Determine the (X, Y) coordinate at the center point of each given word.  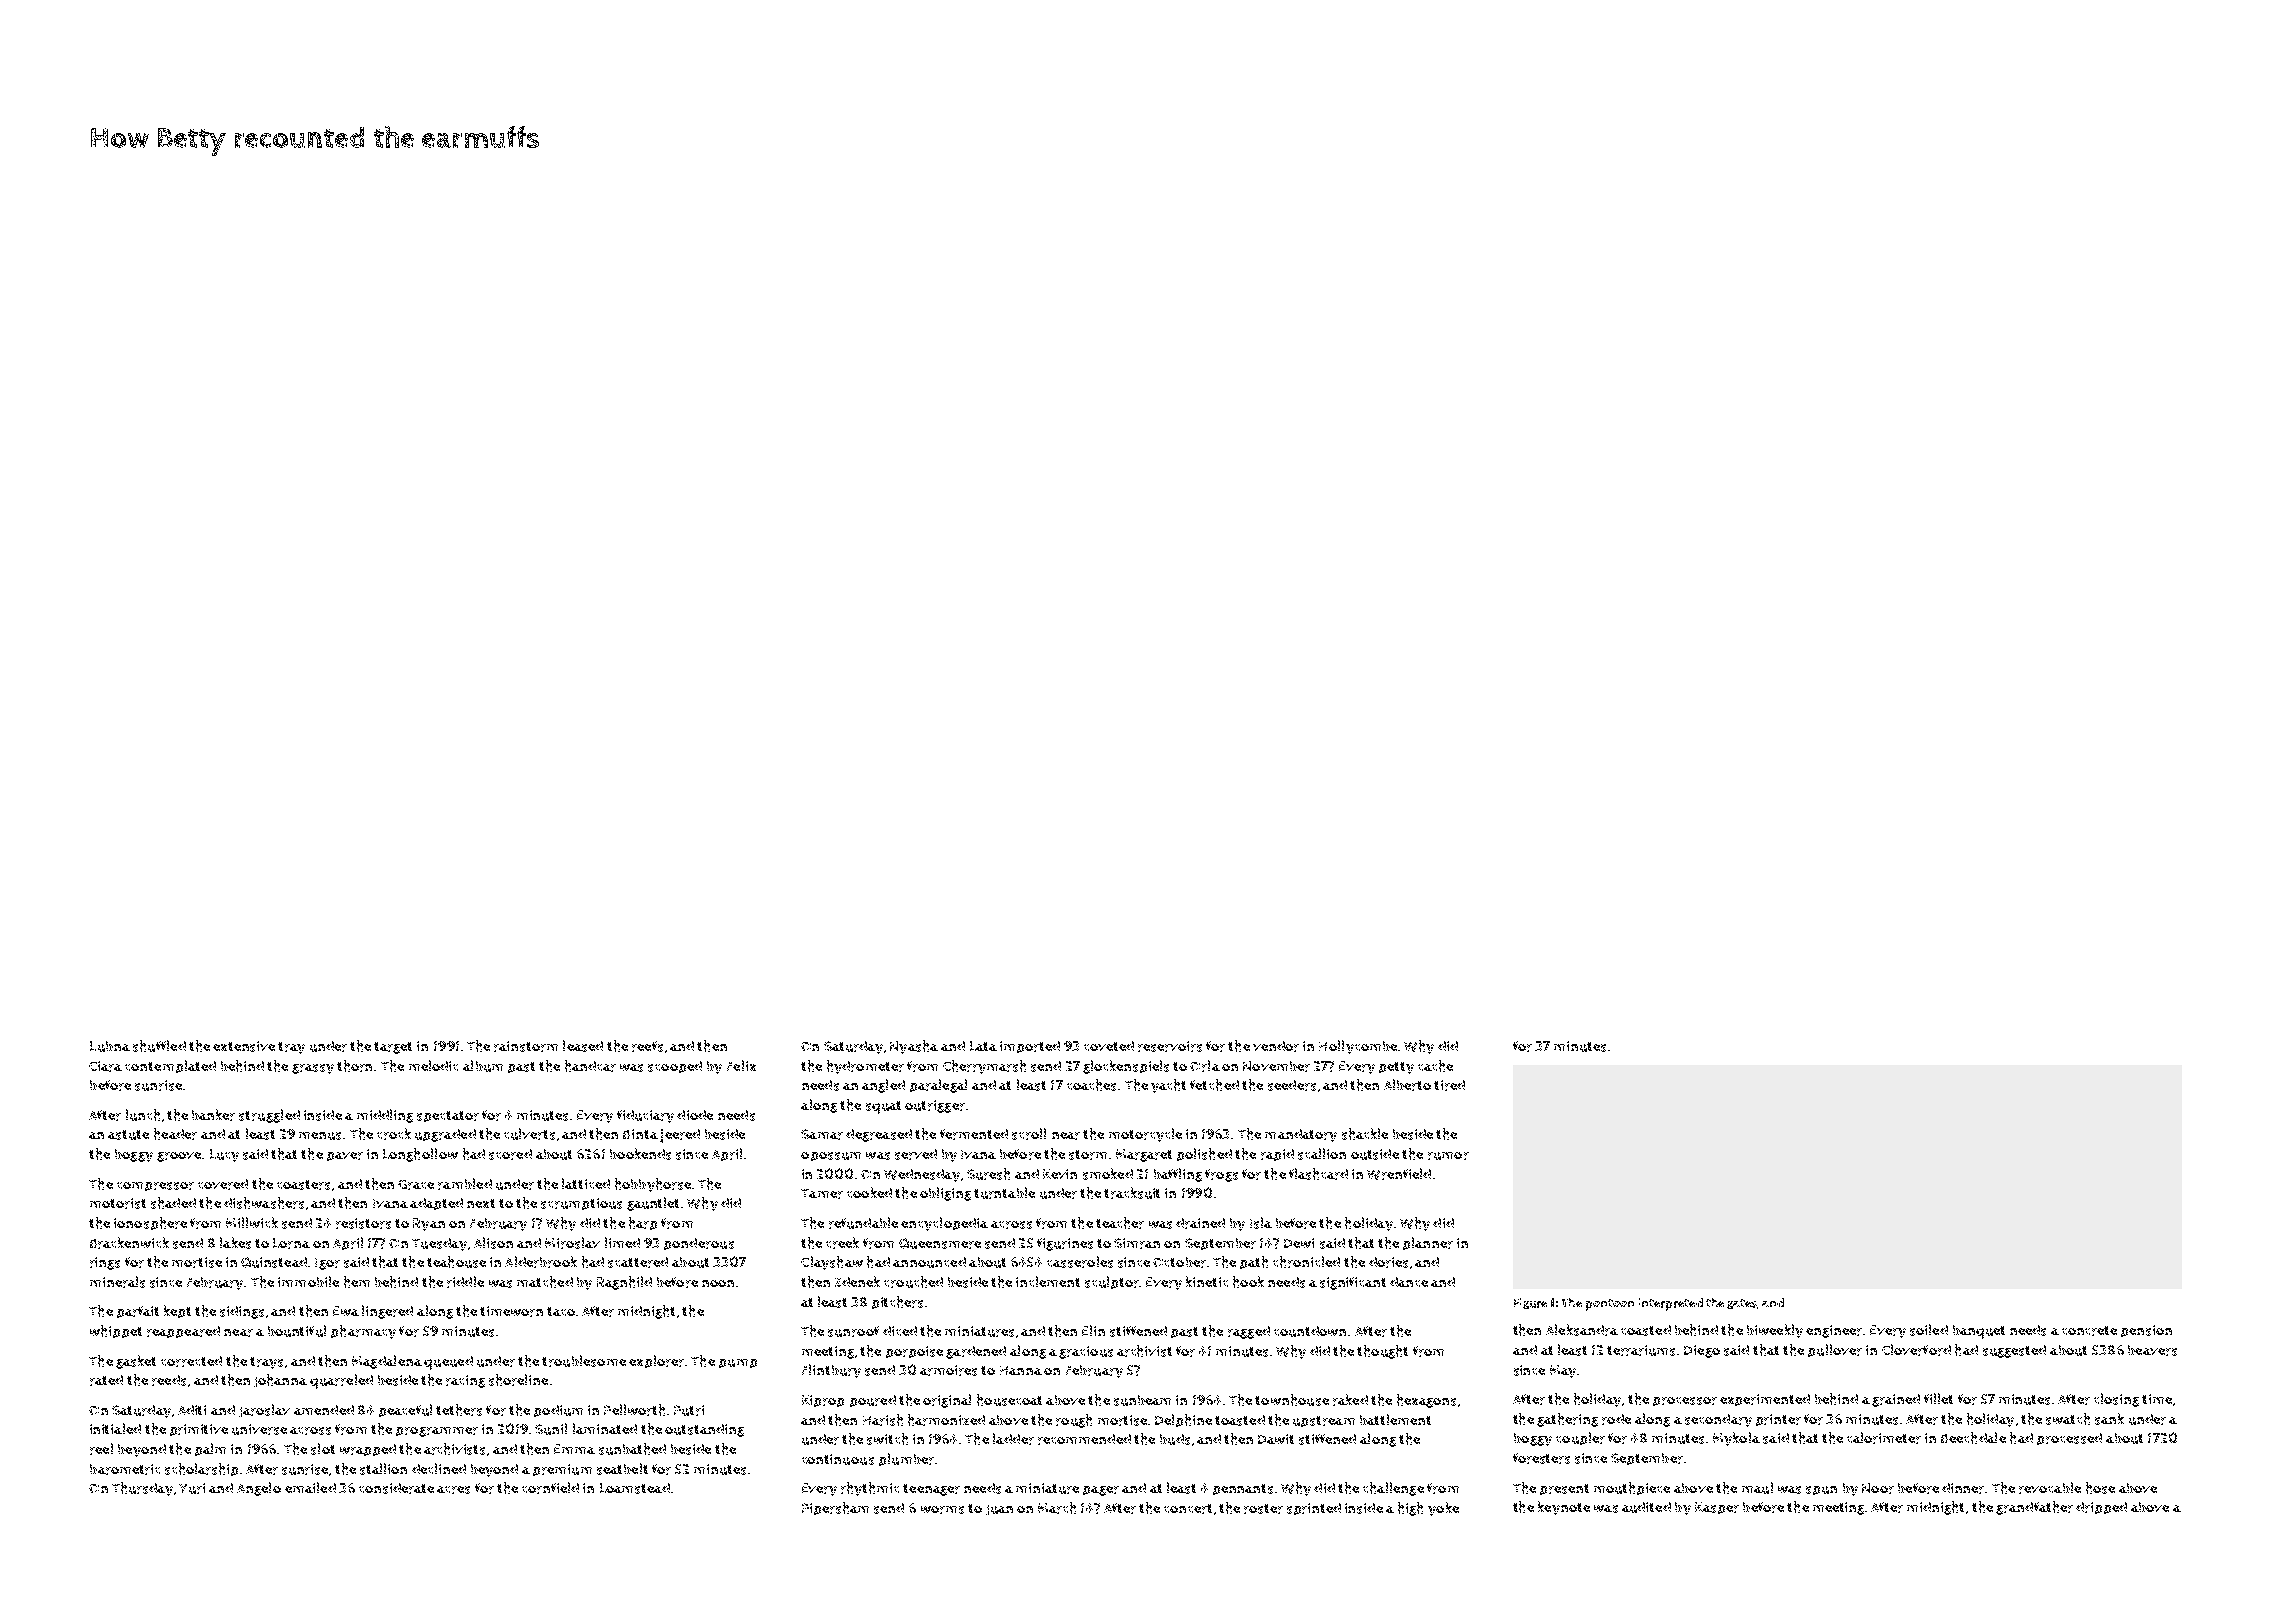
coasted (1646, 1330)
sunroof (853, 1331)
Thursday (142, 1489)
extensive (244, 1046)
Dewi (1299, 1243)
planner (1428, 1243)
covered (223, 1184)
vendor (1276, 1046)
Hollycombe (1358, 1047)
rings (105, 1263)
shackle (1365, 1134)
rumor (1448, 1156)
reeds (169, 1380)
